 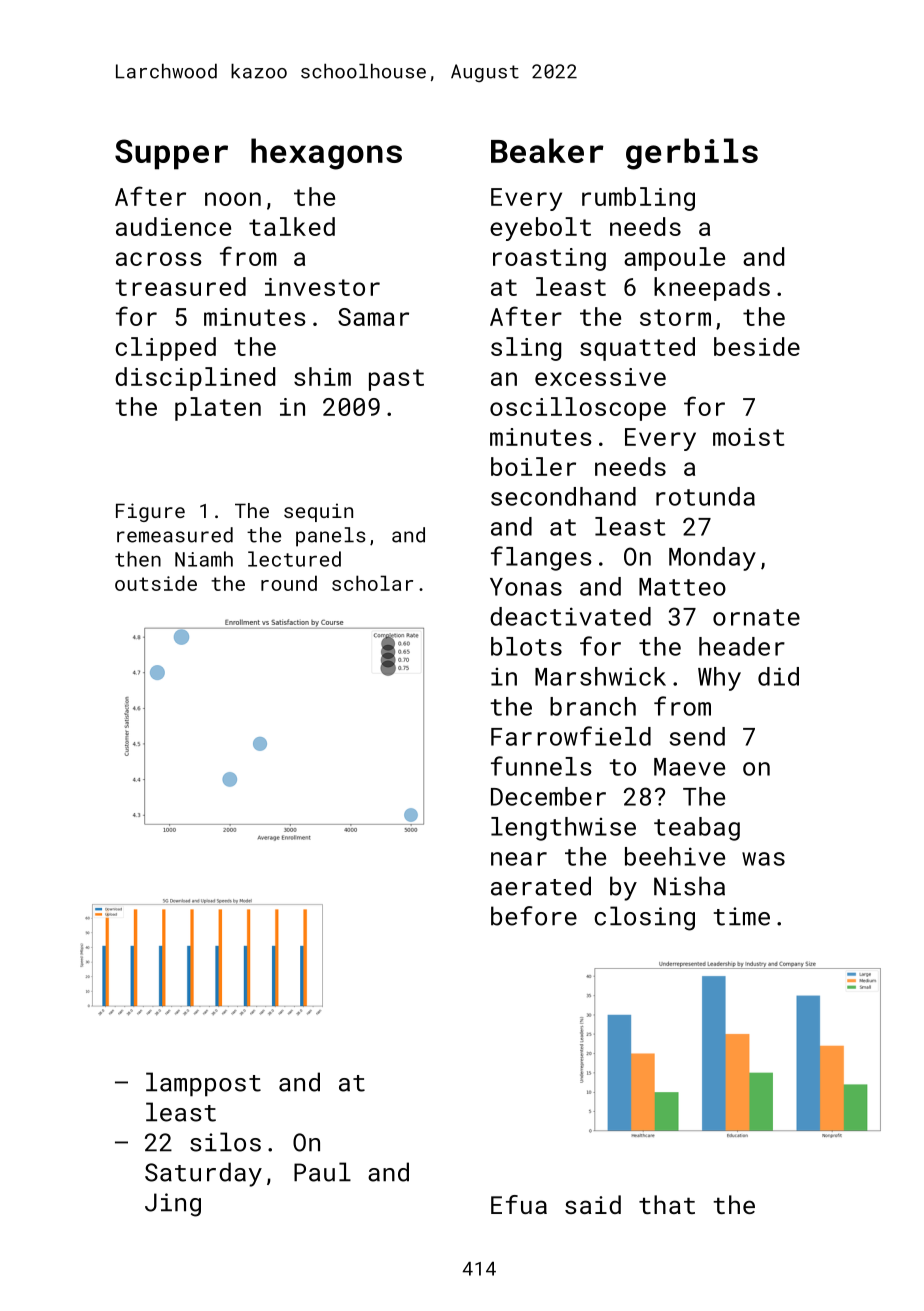 I want to click on squatted, so click(x=637, y=349).
